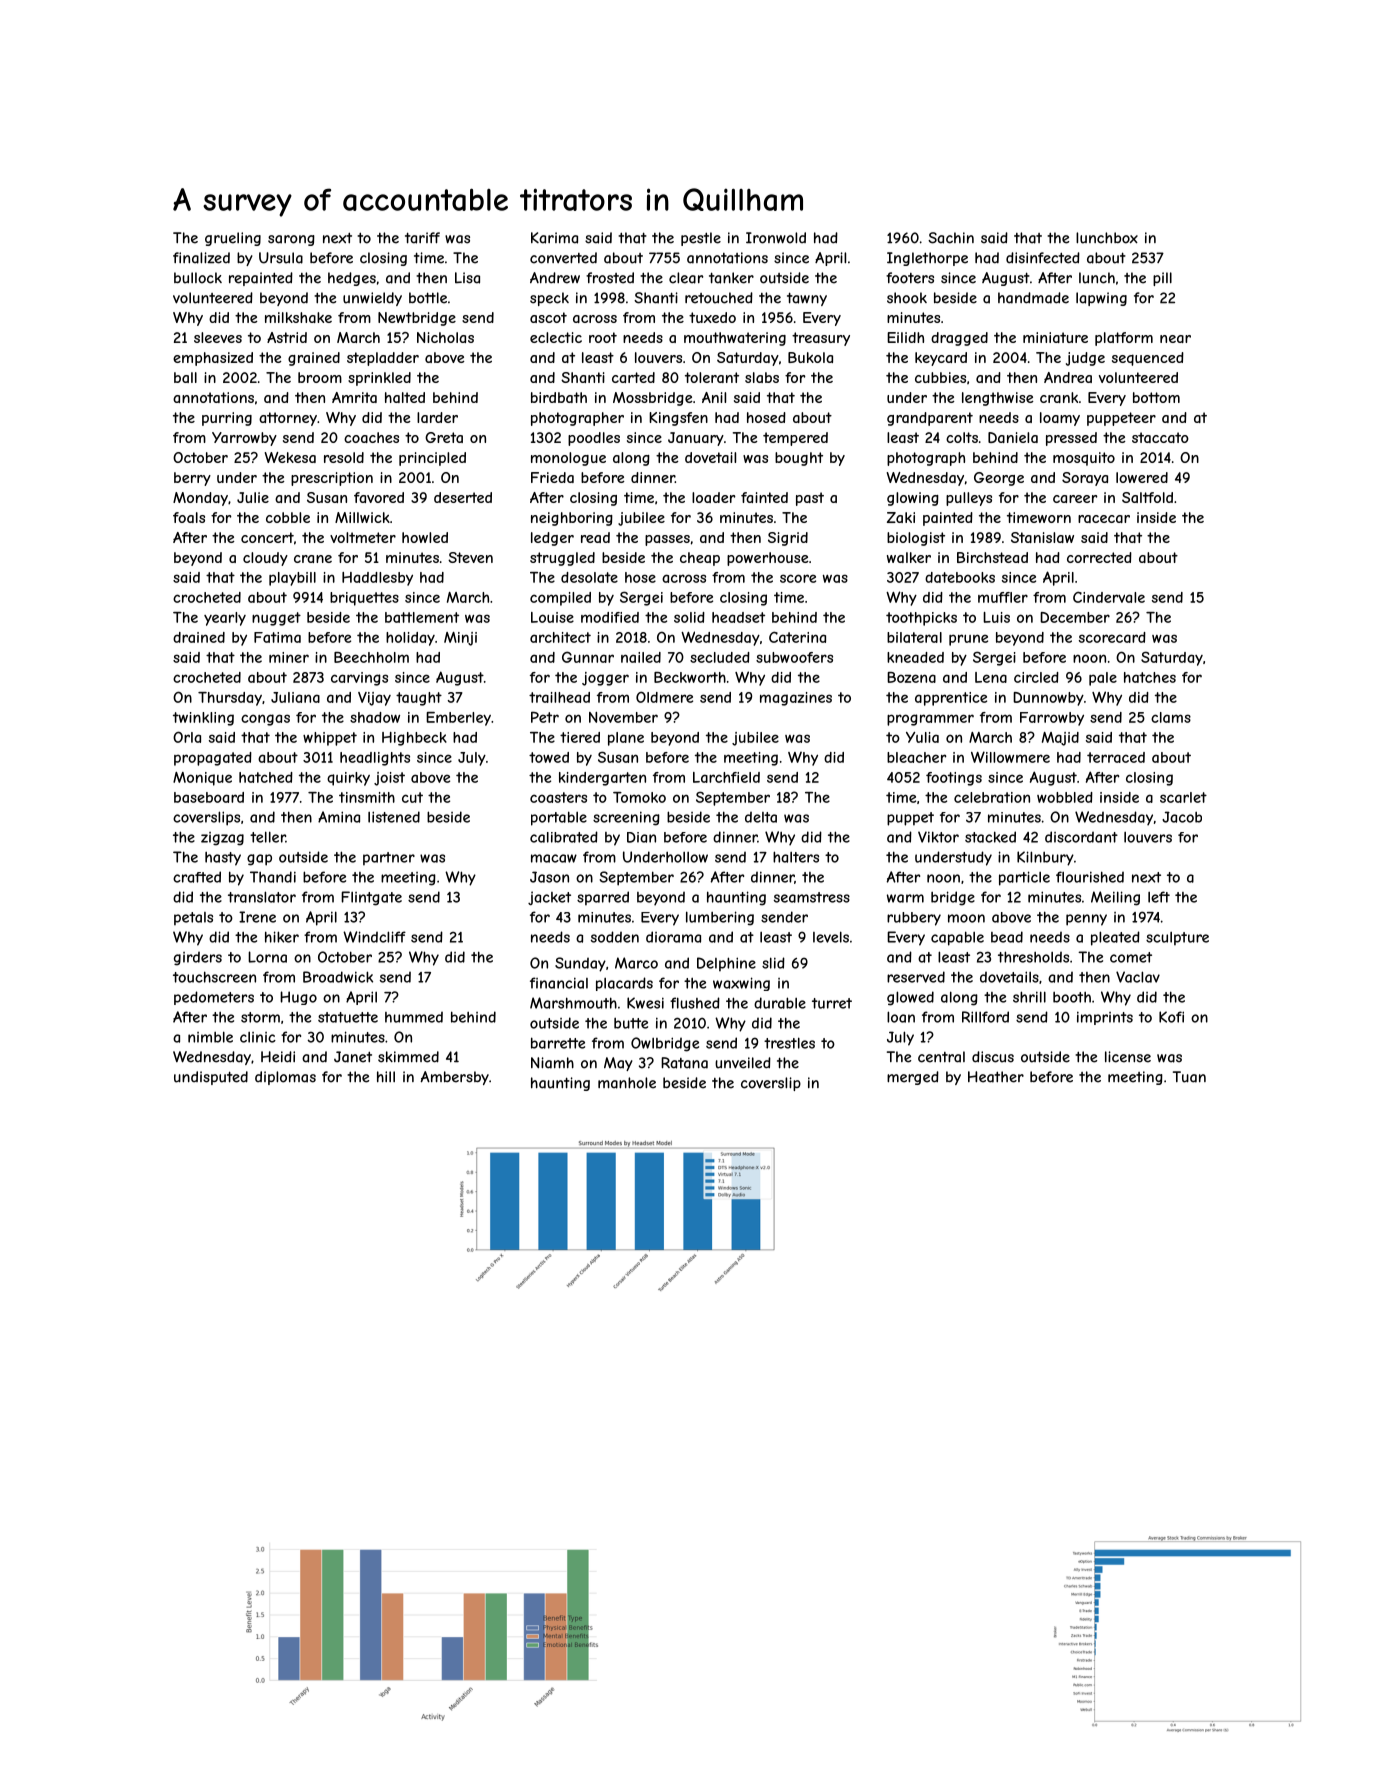  Describe the element at coordinates (626, 818) in the screenshot. I see `screening` at that location.
